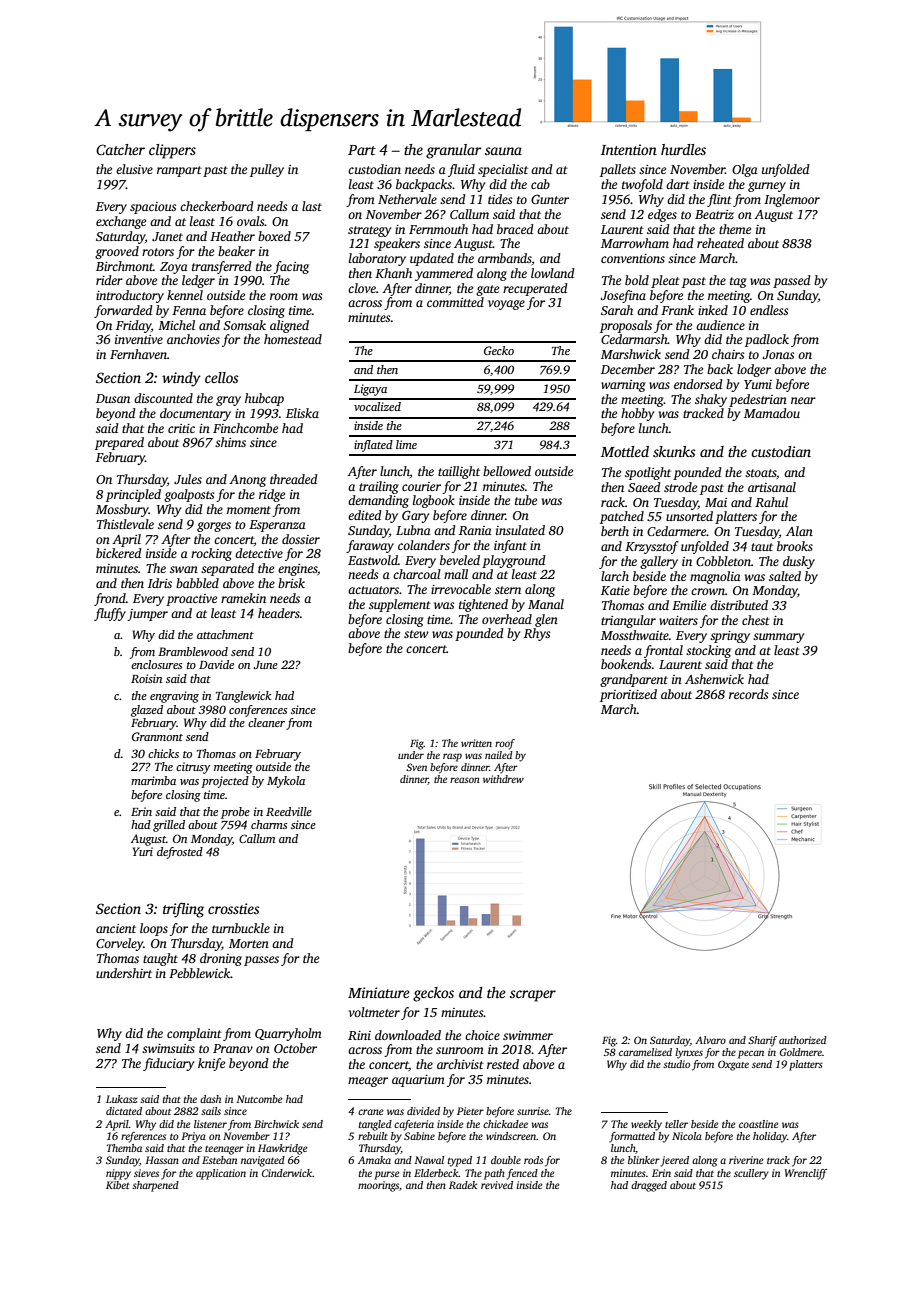 The image size is (924, 1308). What do you see at coordinates (533, 996) in the image?
I see `scraper` at bounding box center [533, 996].
